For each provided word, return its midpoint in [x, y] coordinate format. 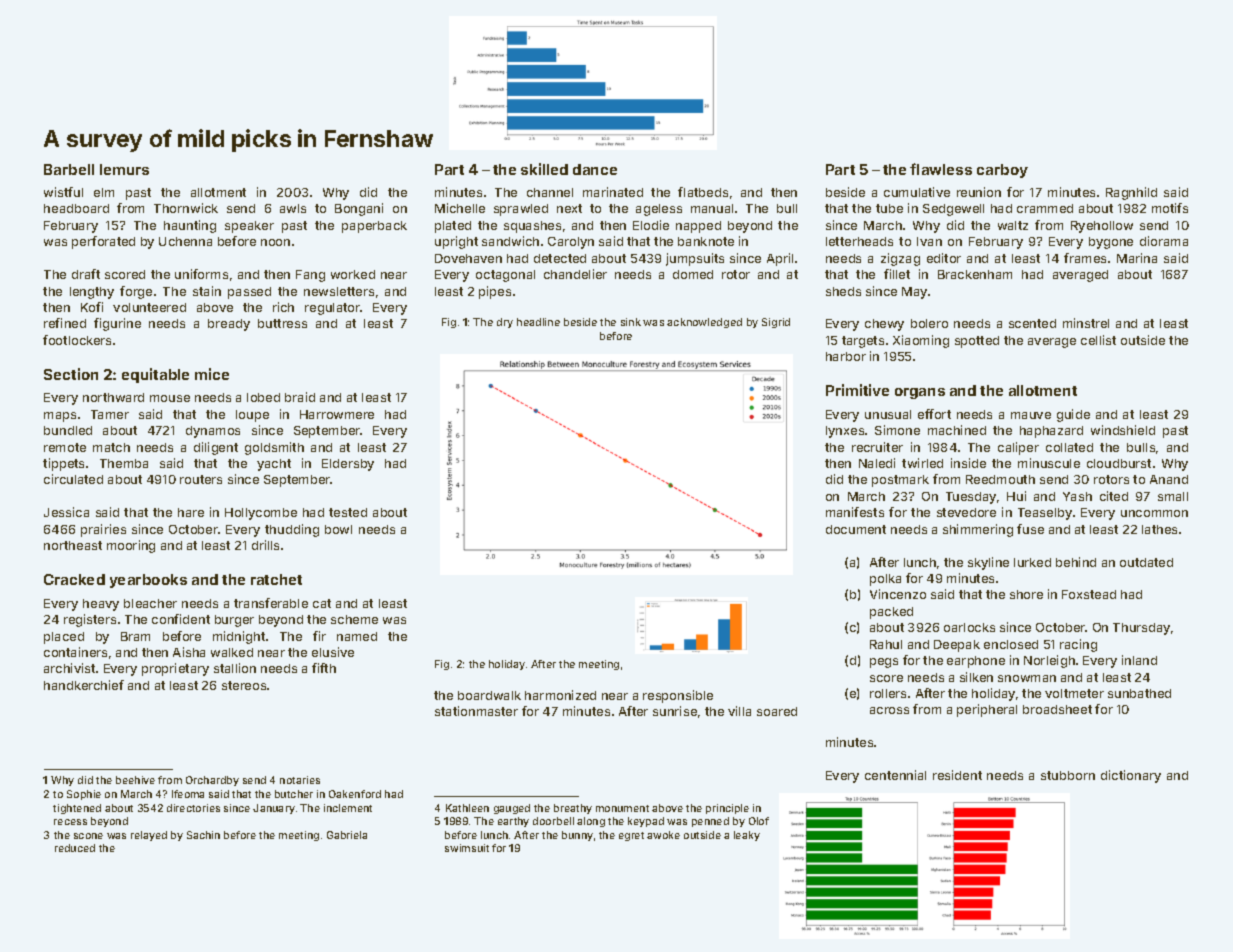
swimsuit [467, 848]
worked [353, 274]
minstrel [1086, 323]
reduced [75, 848]
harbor [846, 356]
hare [191, 512]
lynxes [845, 432]
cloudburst [1119, 463]
